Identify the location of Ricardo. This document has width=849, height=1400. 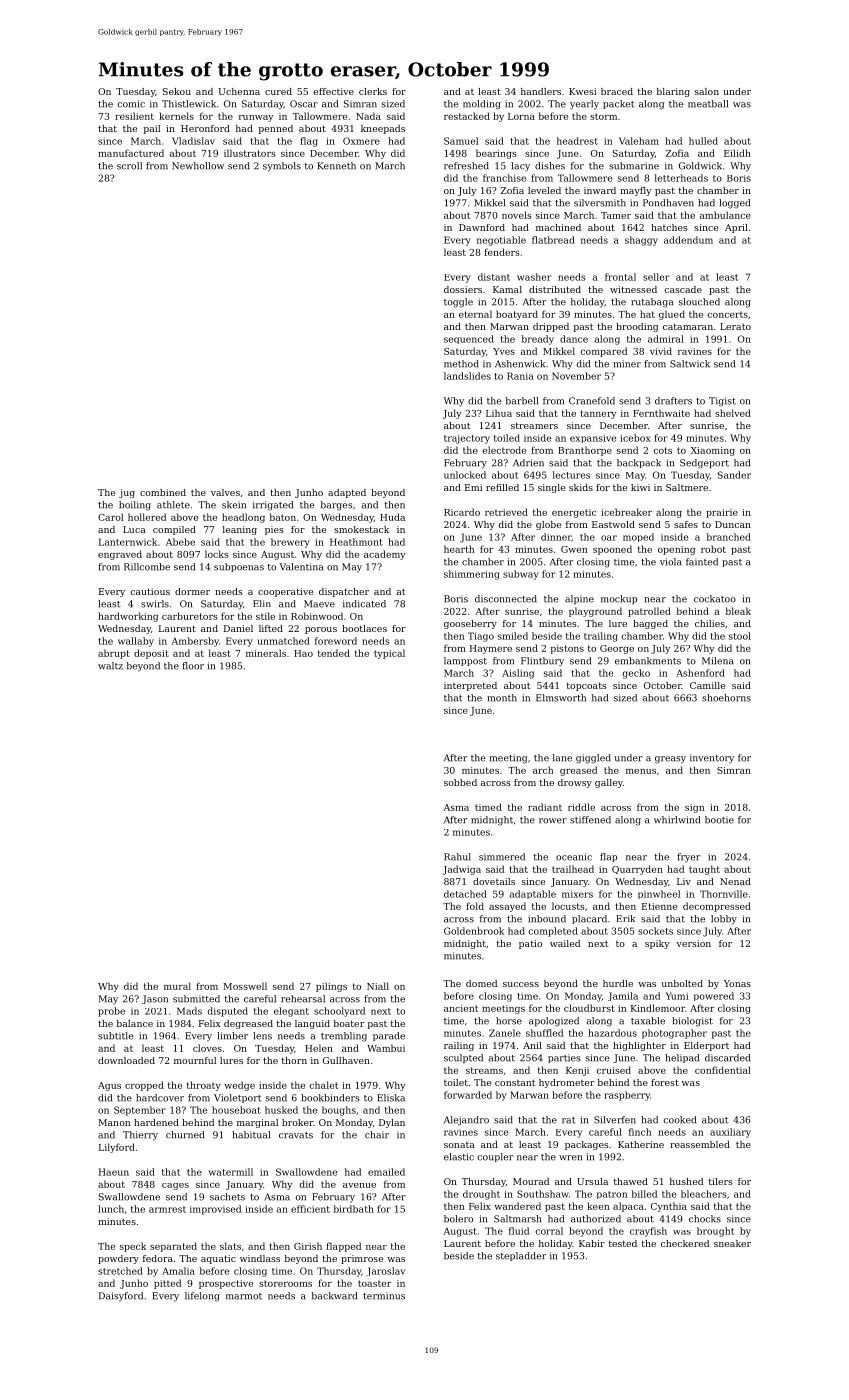
(462, 512).
